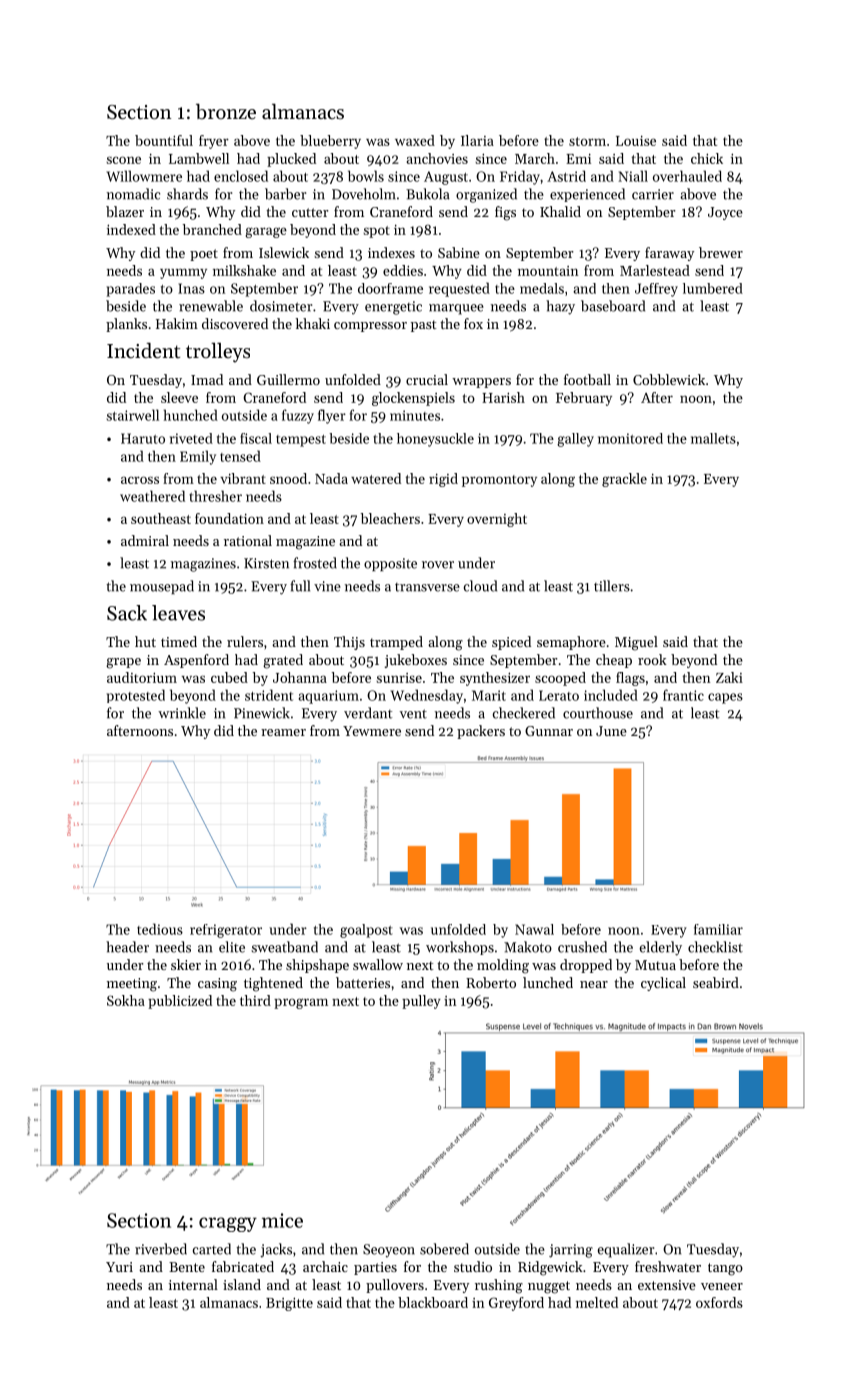 The image size is (849, 1400). What do you see at coordinates (612, 586) in the screenshot?
I see `tillers` at bounding box center [612, 586].
